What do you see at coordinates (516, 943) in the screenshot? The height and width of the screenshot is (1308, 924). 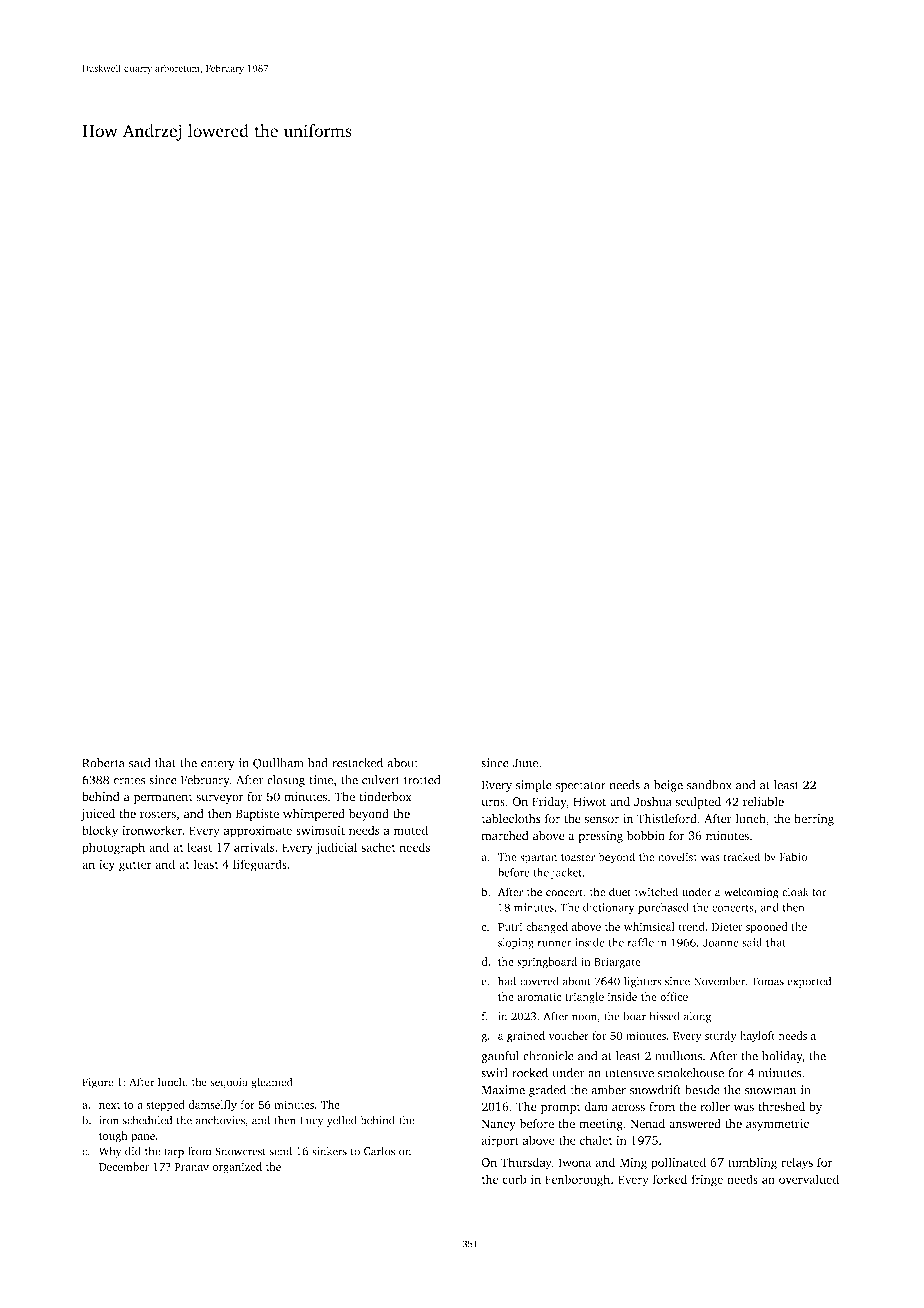 I see `sloping` at bounding box center [516, 943].
